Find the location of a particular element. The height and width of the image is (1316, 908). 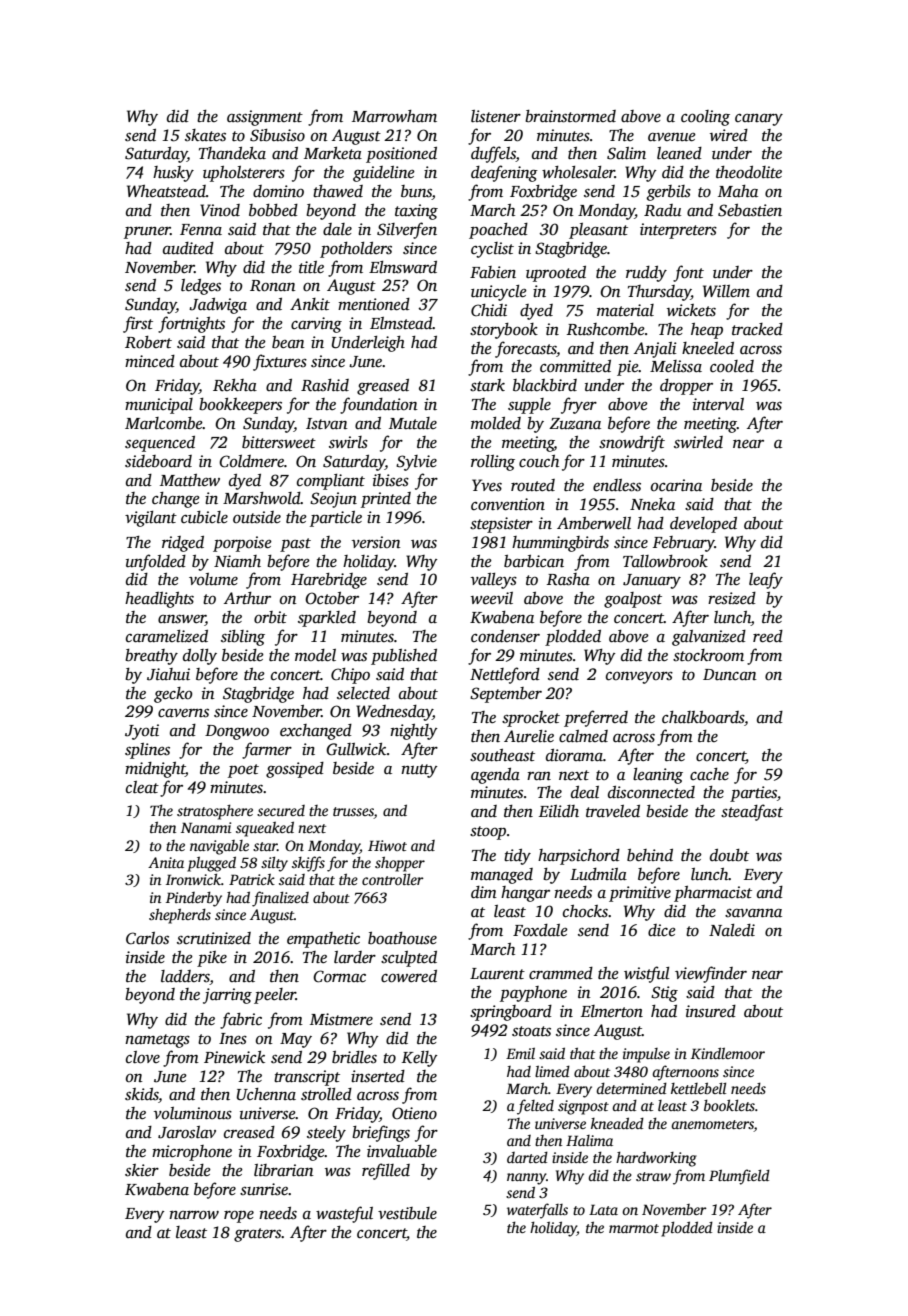

felted is located at coordinates (535, 1107).
